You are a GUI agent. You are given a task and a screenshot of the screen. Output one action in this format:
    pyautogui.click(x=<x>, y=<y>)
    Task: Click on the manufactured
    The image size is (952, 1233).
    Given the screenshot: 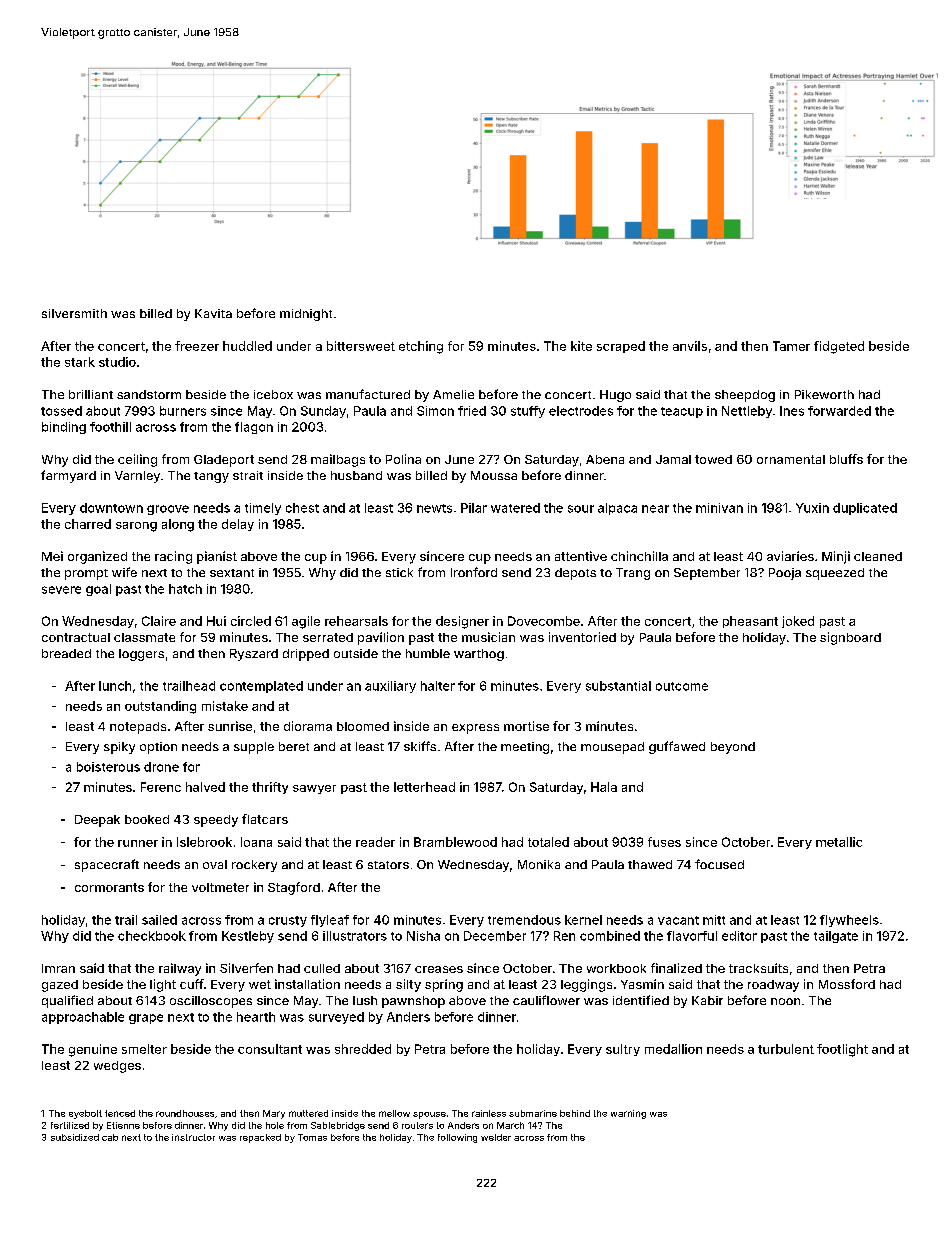 What is the action you would take?
    pyautogui.click(x=368, y=394)
